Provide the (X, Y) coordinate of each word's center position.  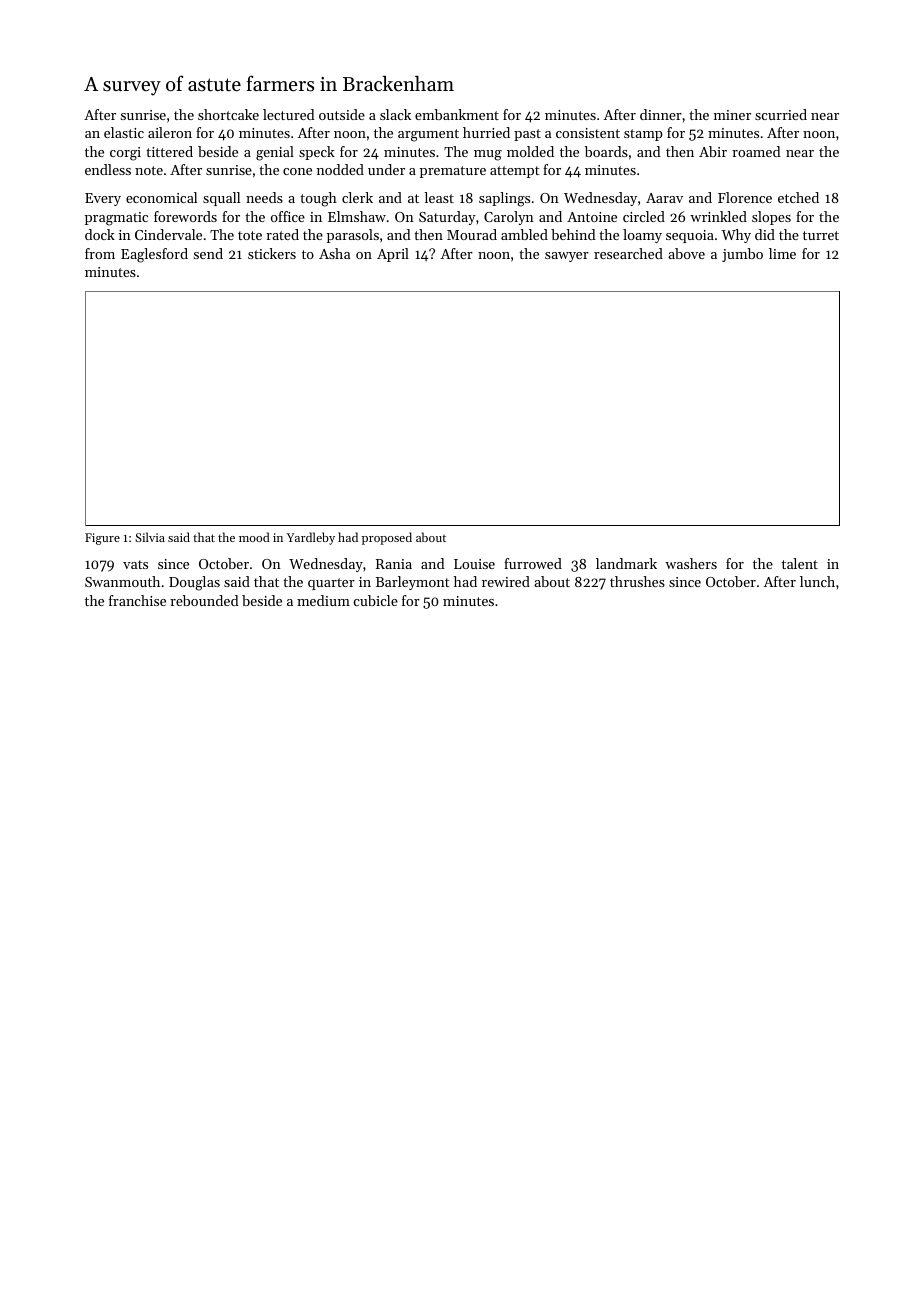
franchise (137, 600)
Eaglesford (154, 255)
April (393, 255)
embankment (457, 114)
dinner (661, 114)
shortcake (228, 114)
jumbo (742, 255)
